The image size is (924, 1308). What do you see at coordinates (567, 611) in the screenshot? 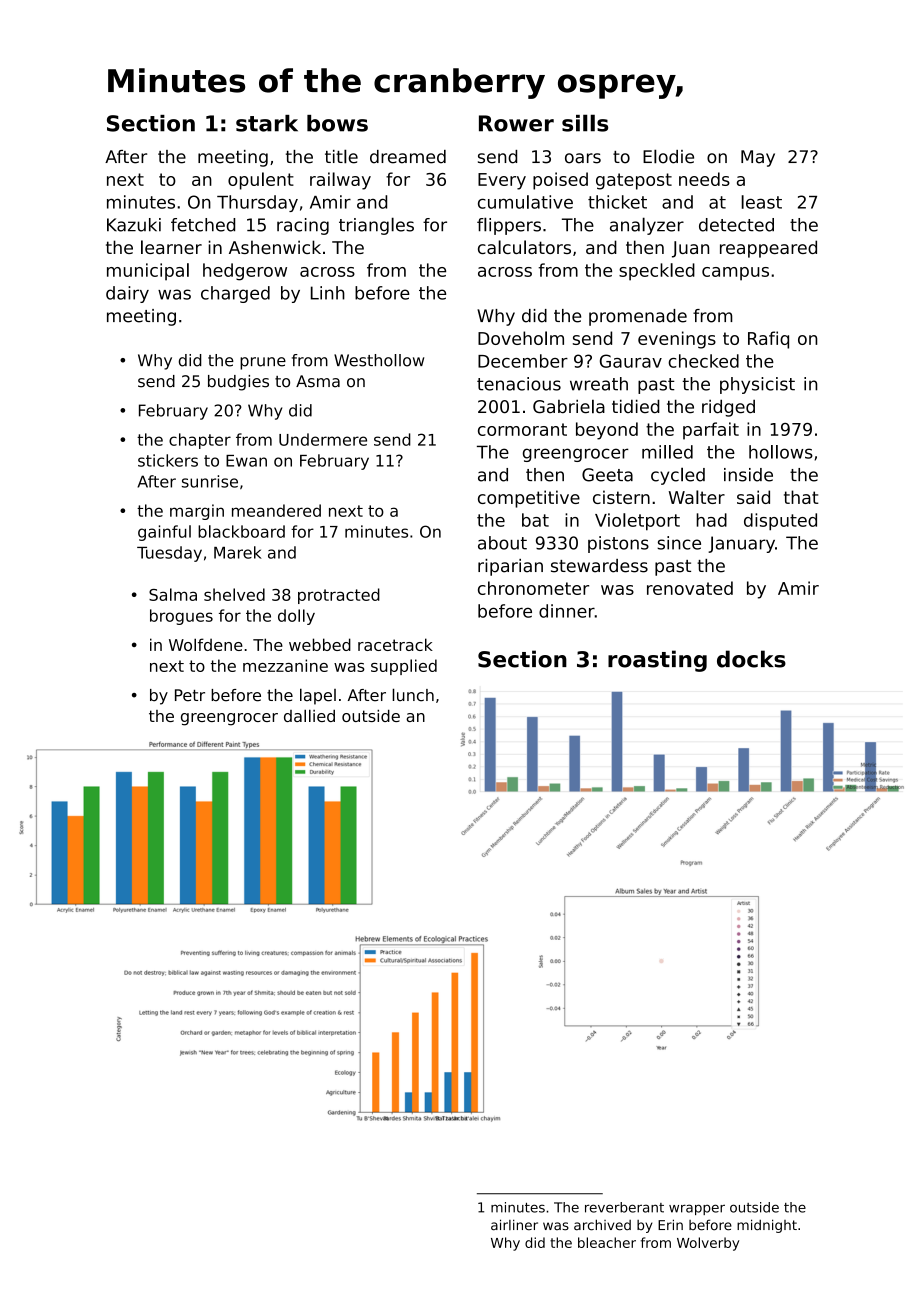
I see `dinner` at bounding box center [567, 611].
